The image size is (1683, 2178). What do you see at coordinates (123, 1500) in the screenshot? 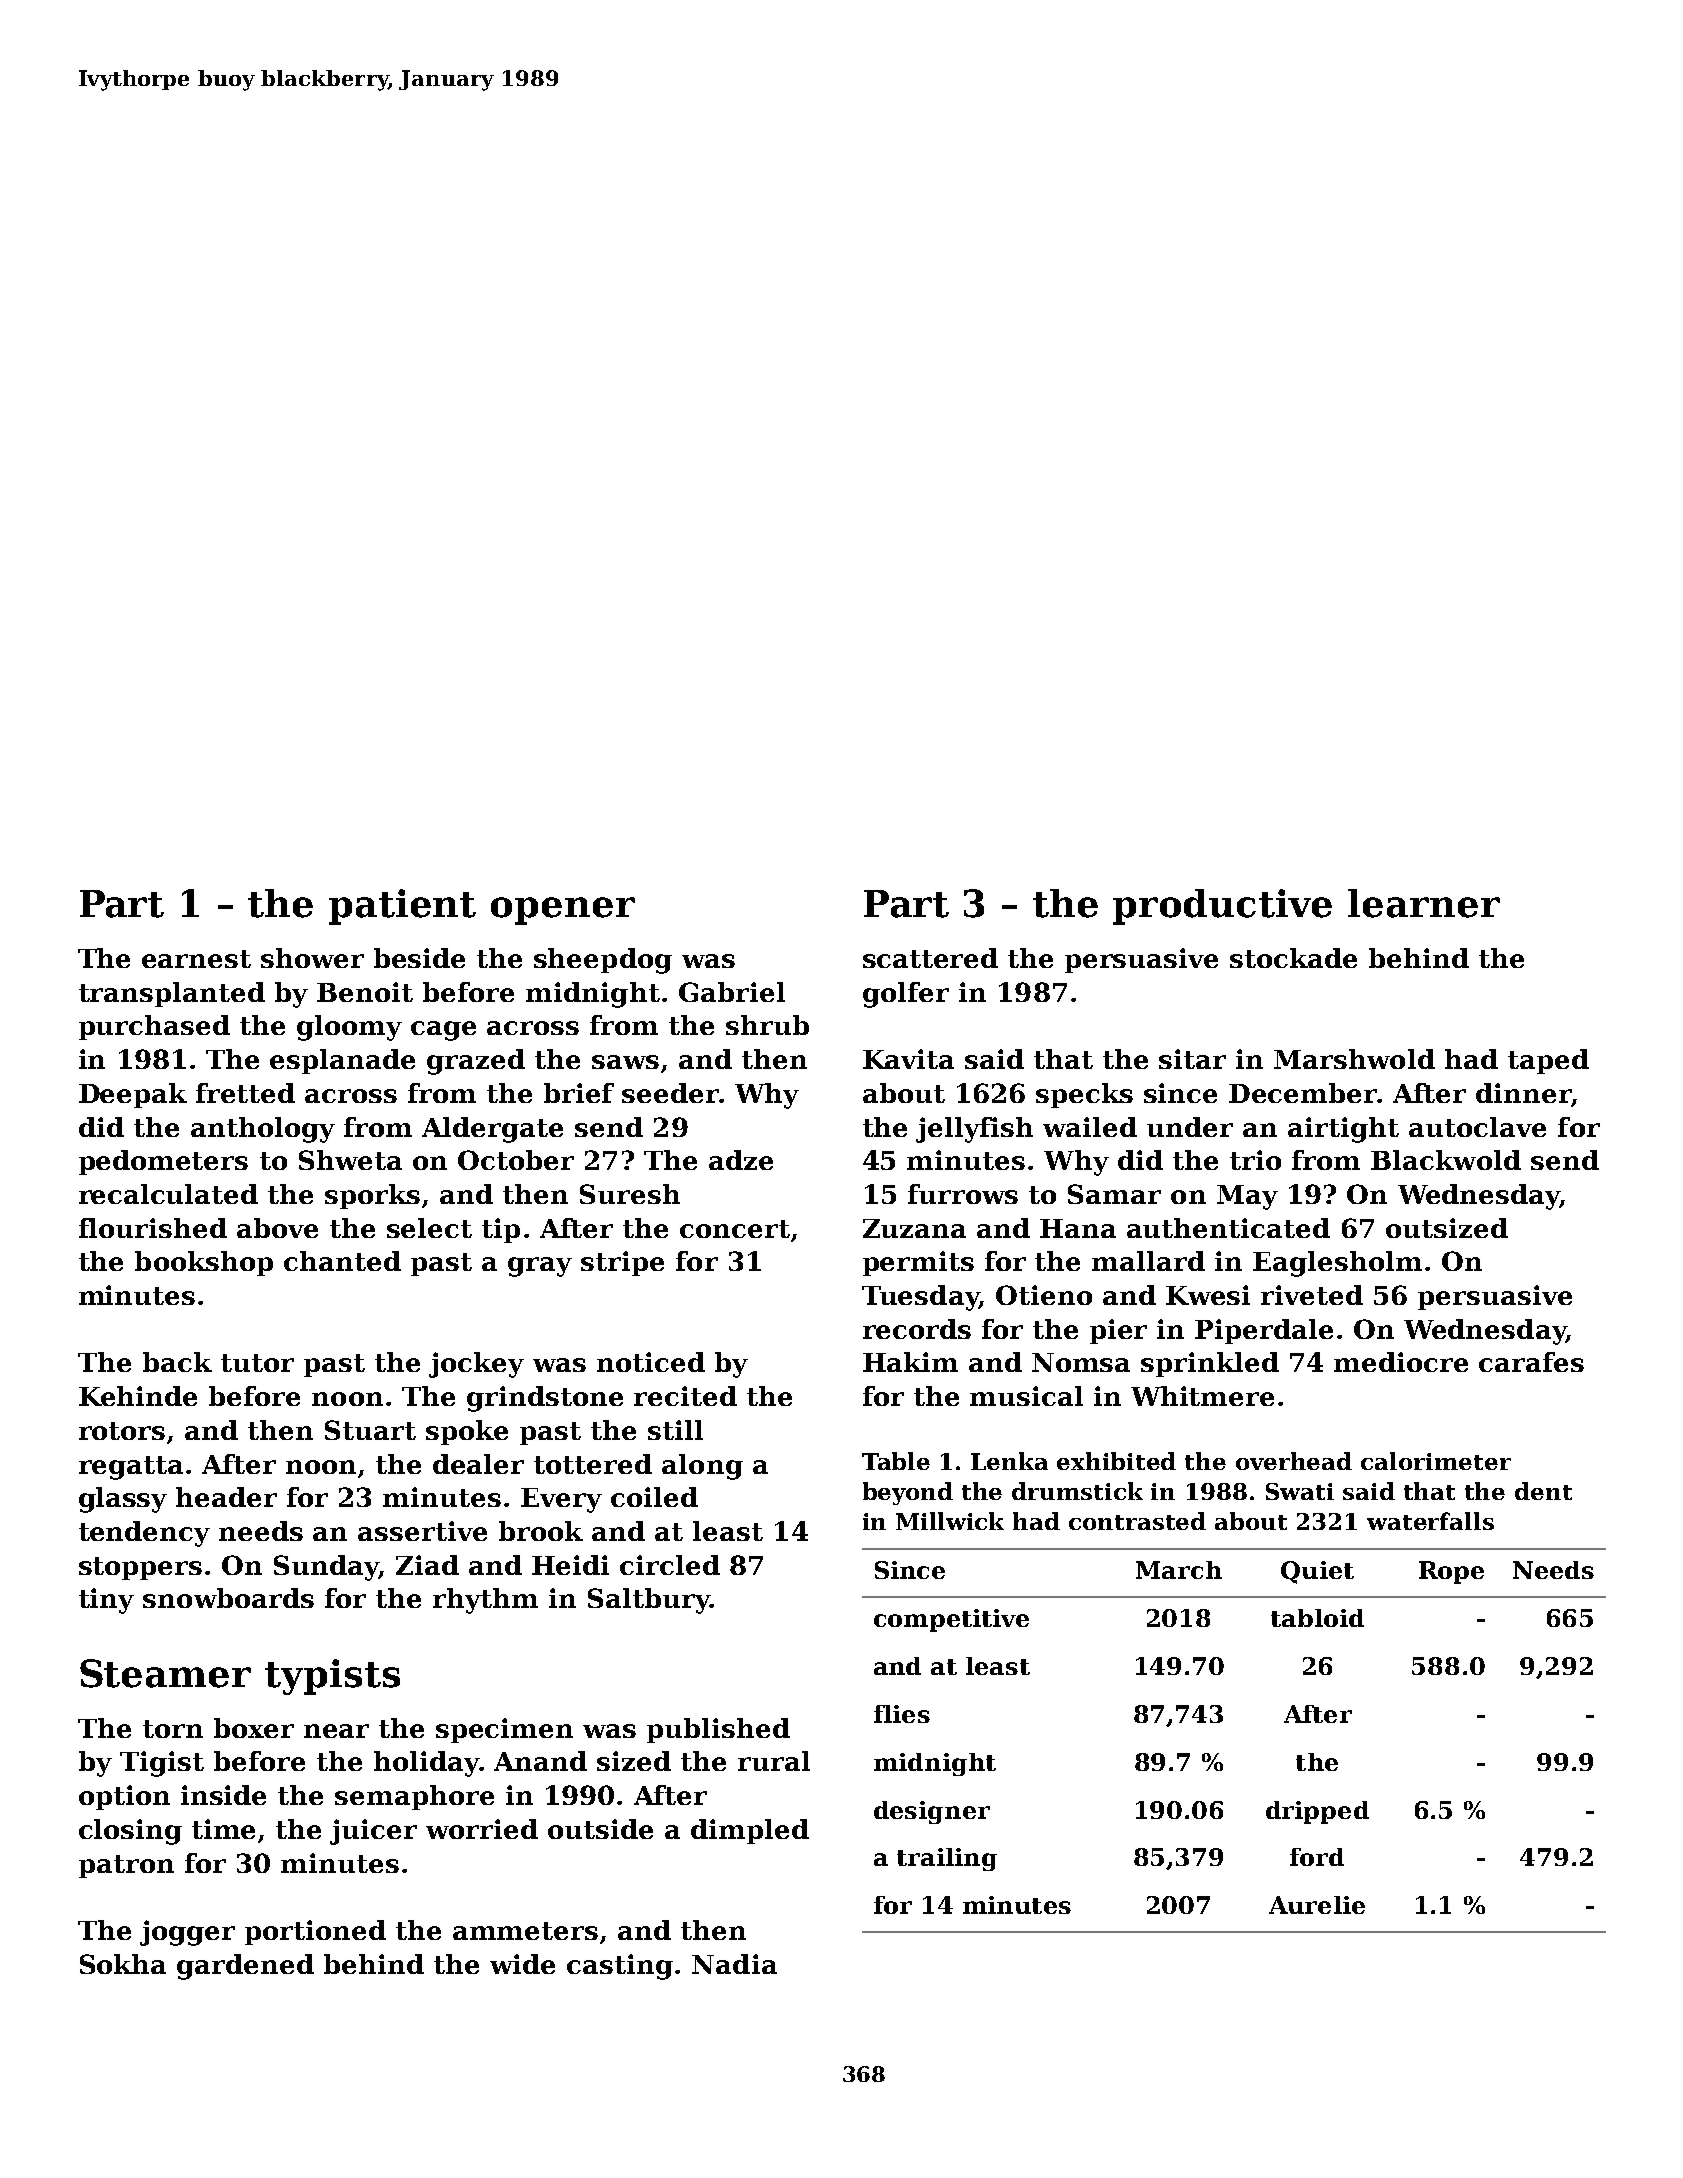
I see `glassy` at bounding box center [123, 1500].
